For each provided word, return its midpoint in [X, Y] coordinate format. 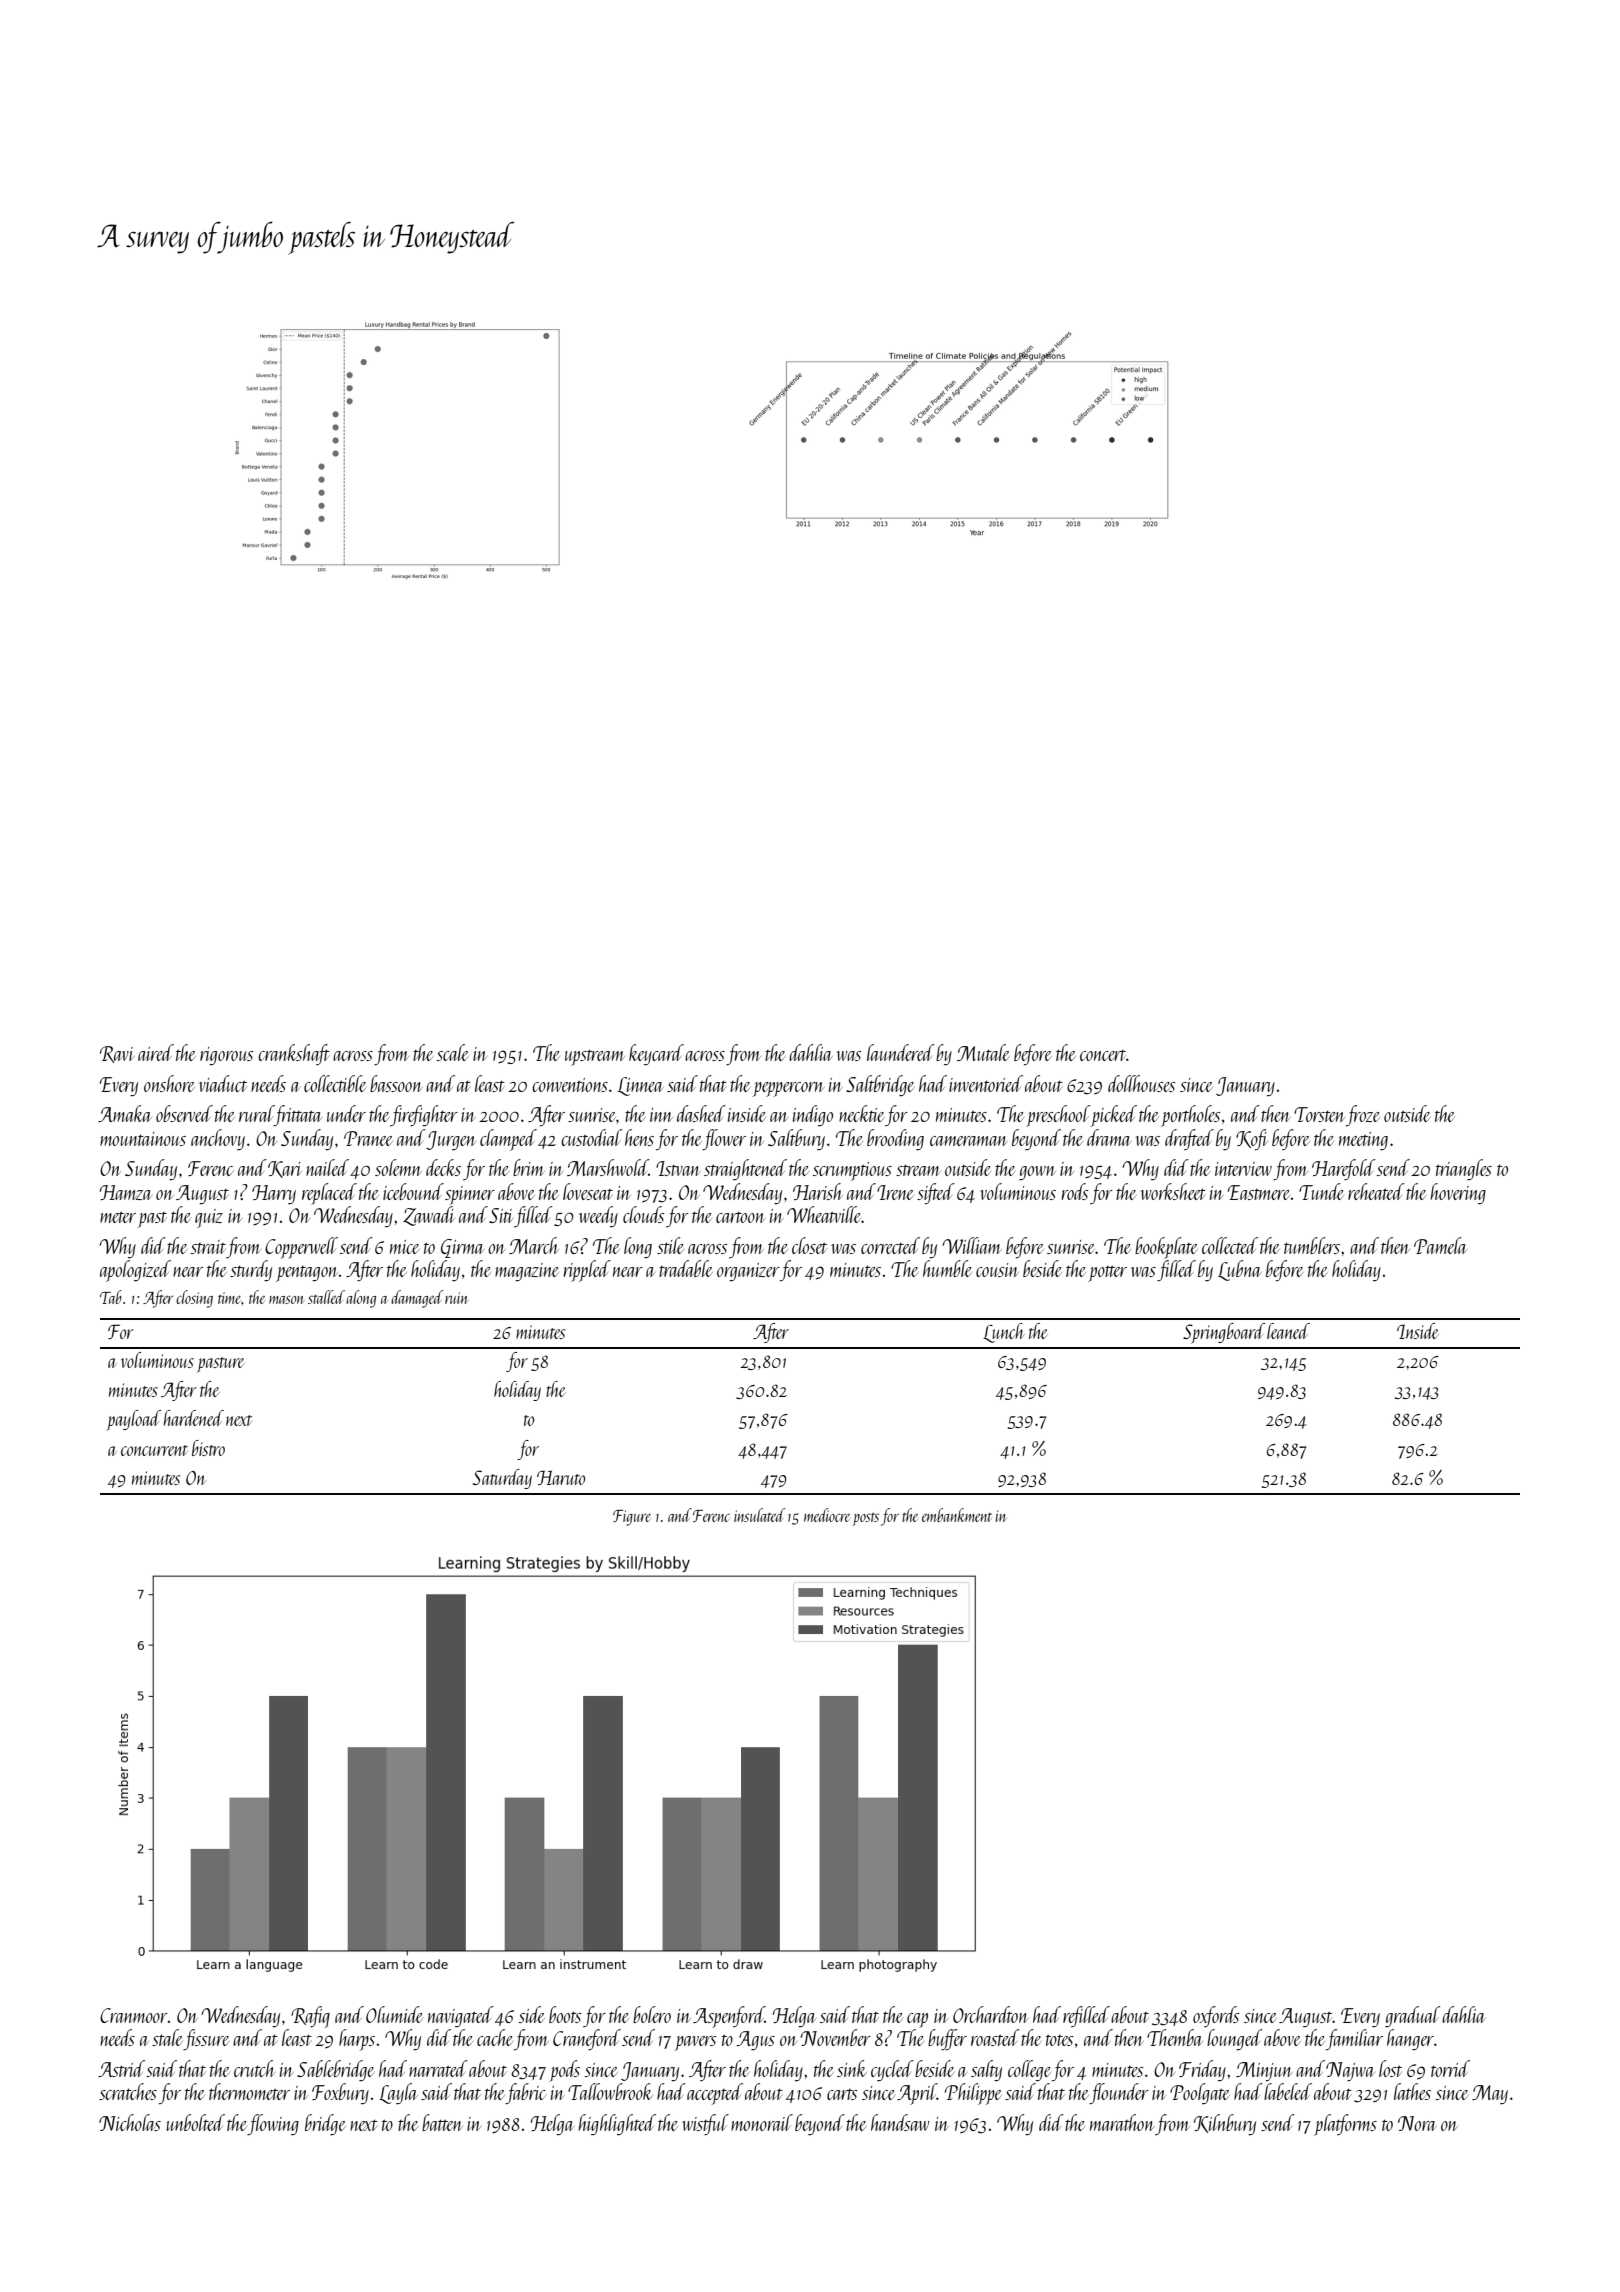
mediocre [827, 1515]
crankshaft [294, 1054]
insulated [759, 1515]
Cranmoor [134, 2015]
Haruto [561, 1478]
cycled [892, 2070]
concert [1103, 1055]
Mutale [983, 1052]
